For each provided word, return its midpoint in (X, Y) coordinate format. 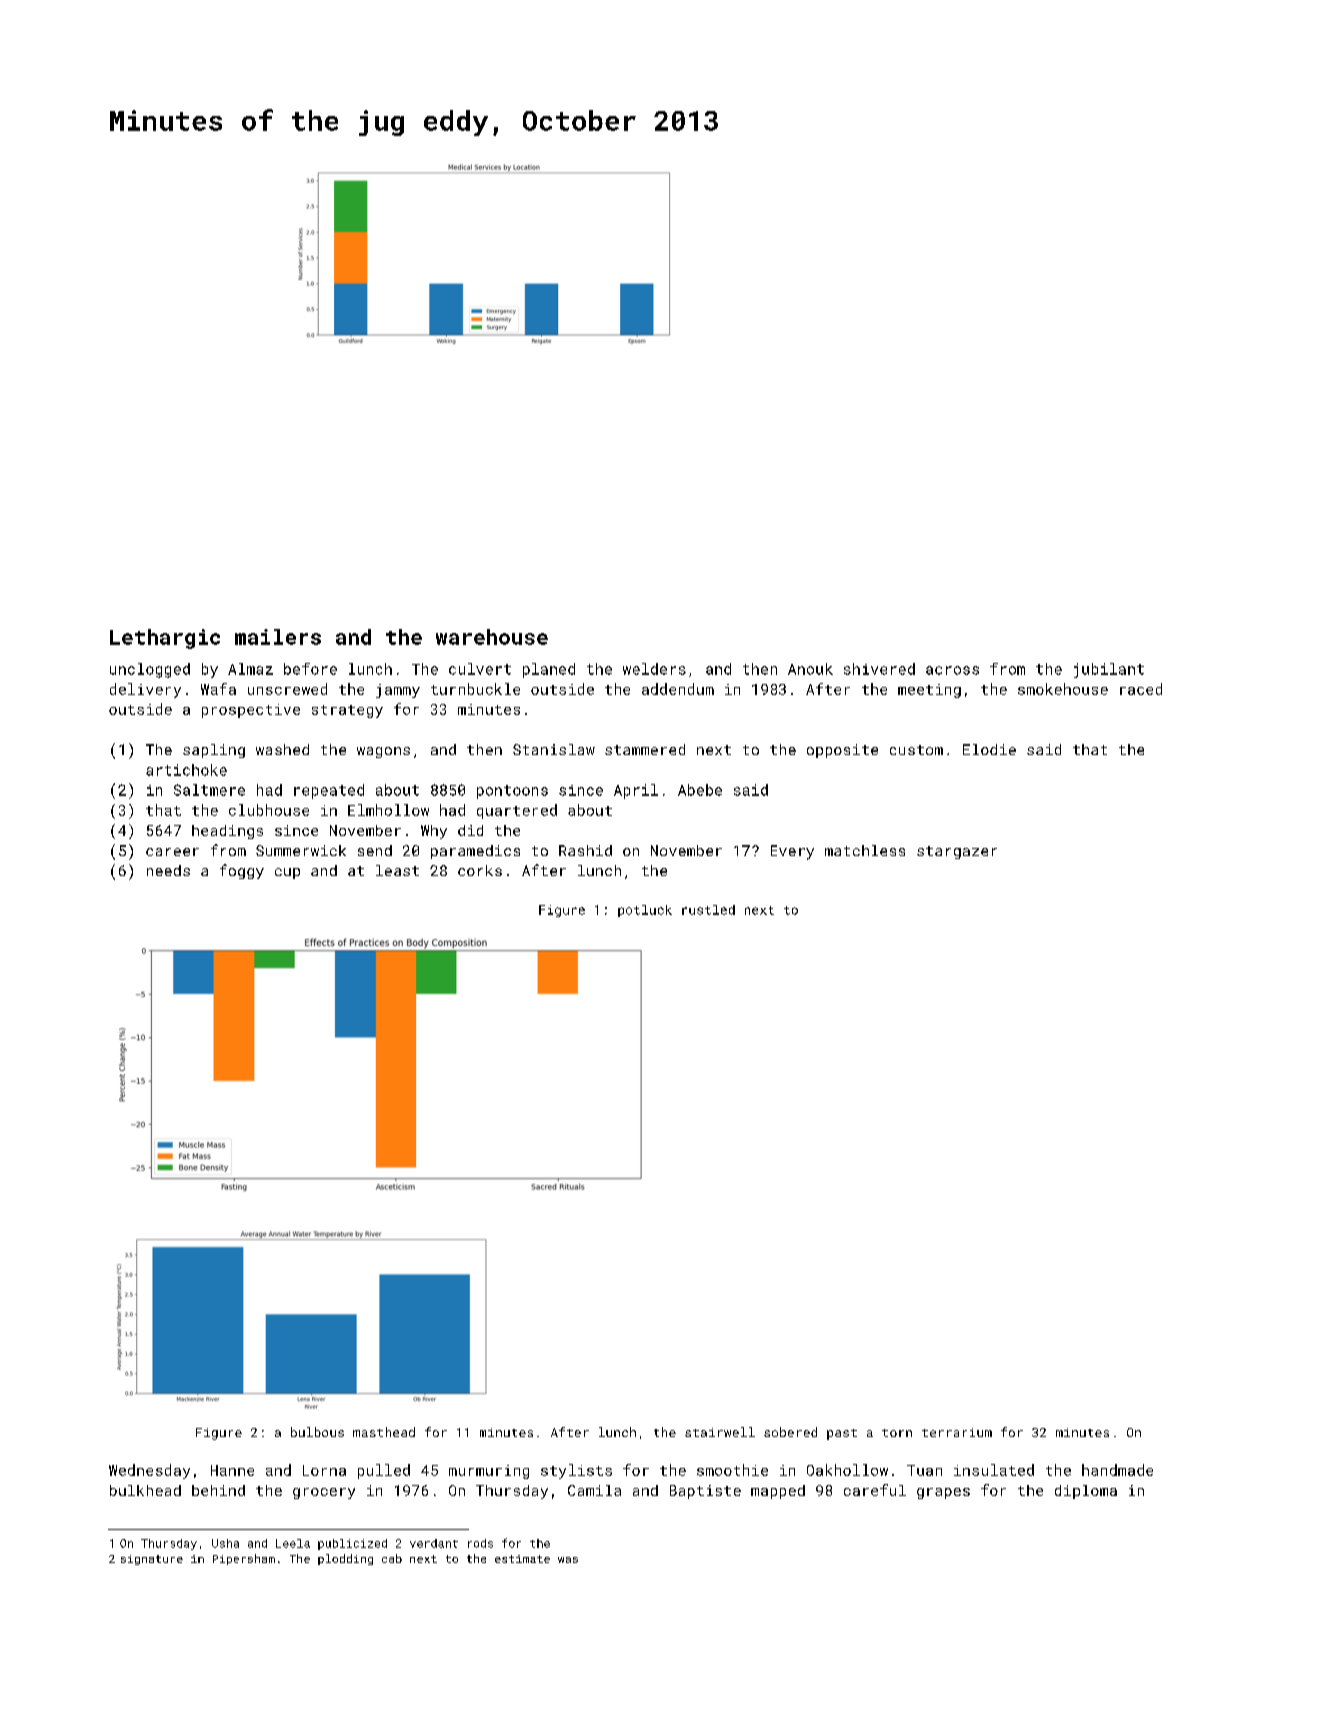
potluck (645, 911)
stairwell (720, 1432)
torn (897, 1433)
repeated (329, 791)
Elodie (989, 749)
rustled (708, 910)
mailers (278, 637)
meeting (929, 691)
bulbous (317, 1432)
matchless (865, 850)
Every (792, 852)
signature (152, 1560)
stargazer (957, 852)
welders (654, 669)
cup (287, 873)
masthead (384, 1432)
